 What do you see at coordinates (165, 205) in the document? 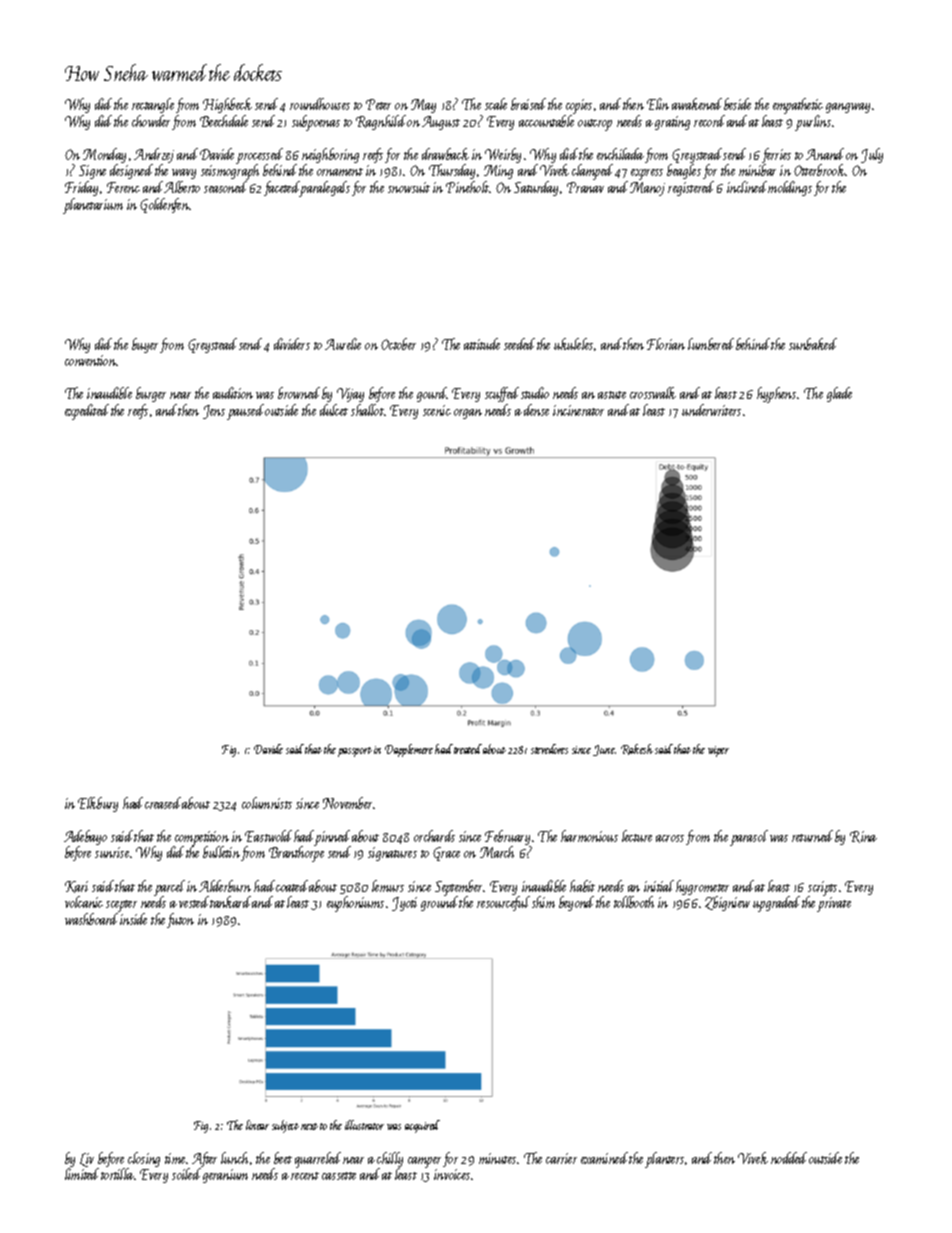
I see `Goldenfen` at bounding box center [165, 205].
